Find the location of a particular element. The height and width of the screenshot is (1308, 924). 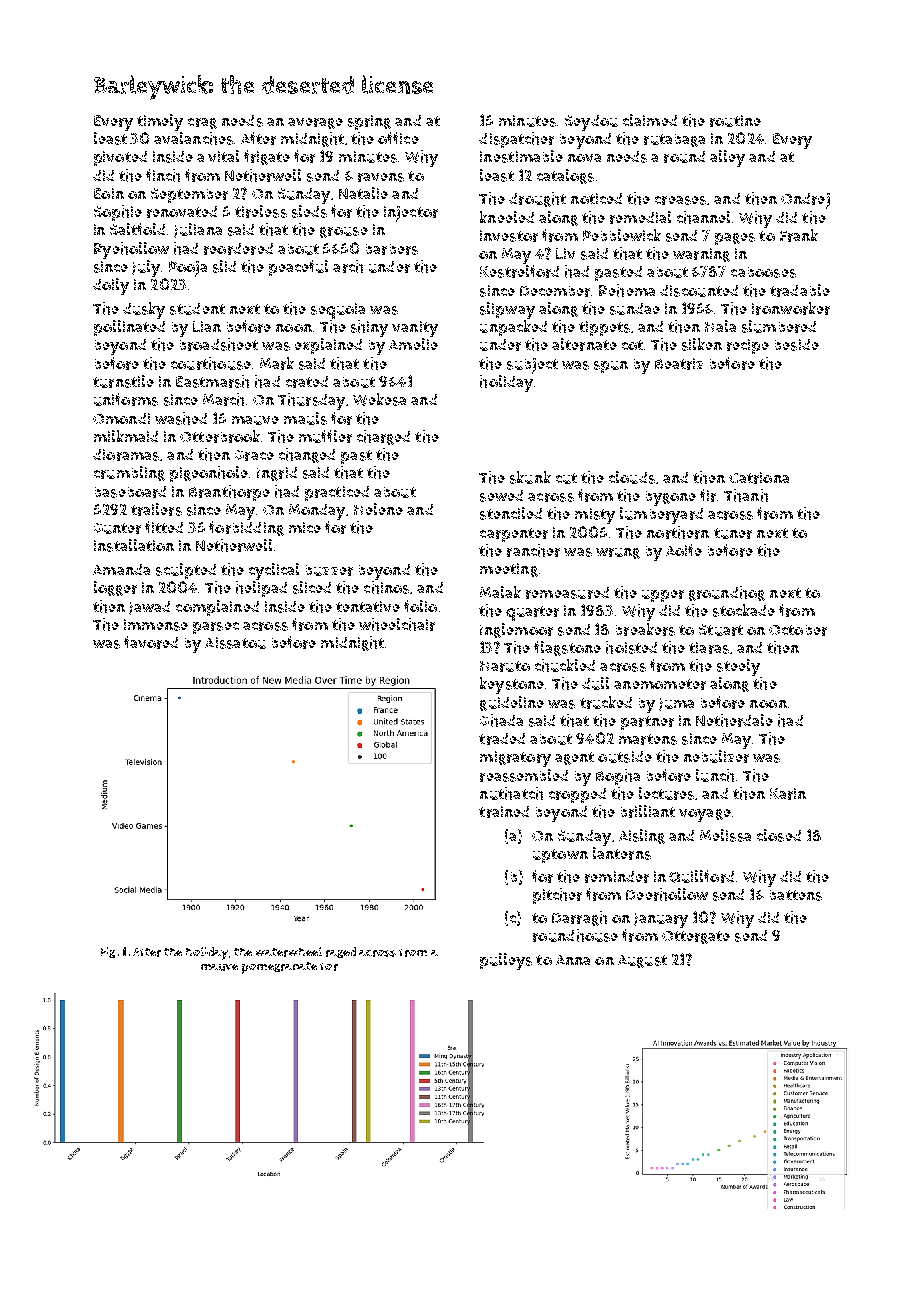

steely is located at coordinates (738, 667).
